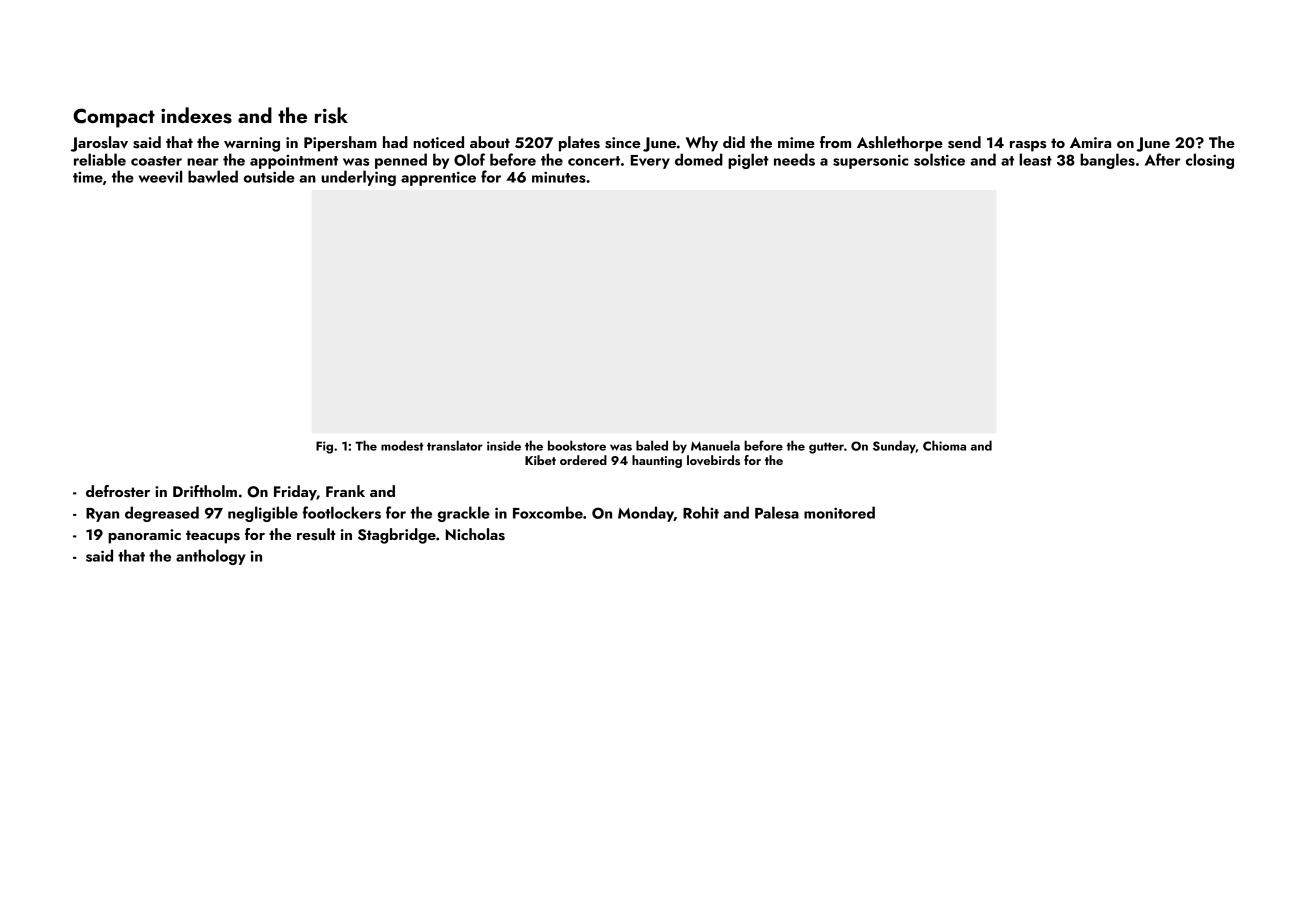 This document has width=1308, height=924. I want to click on inside, so click(504, 445).
